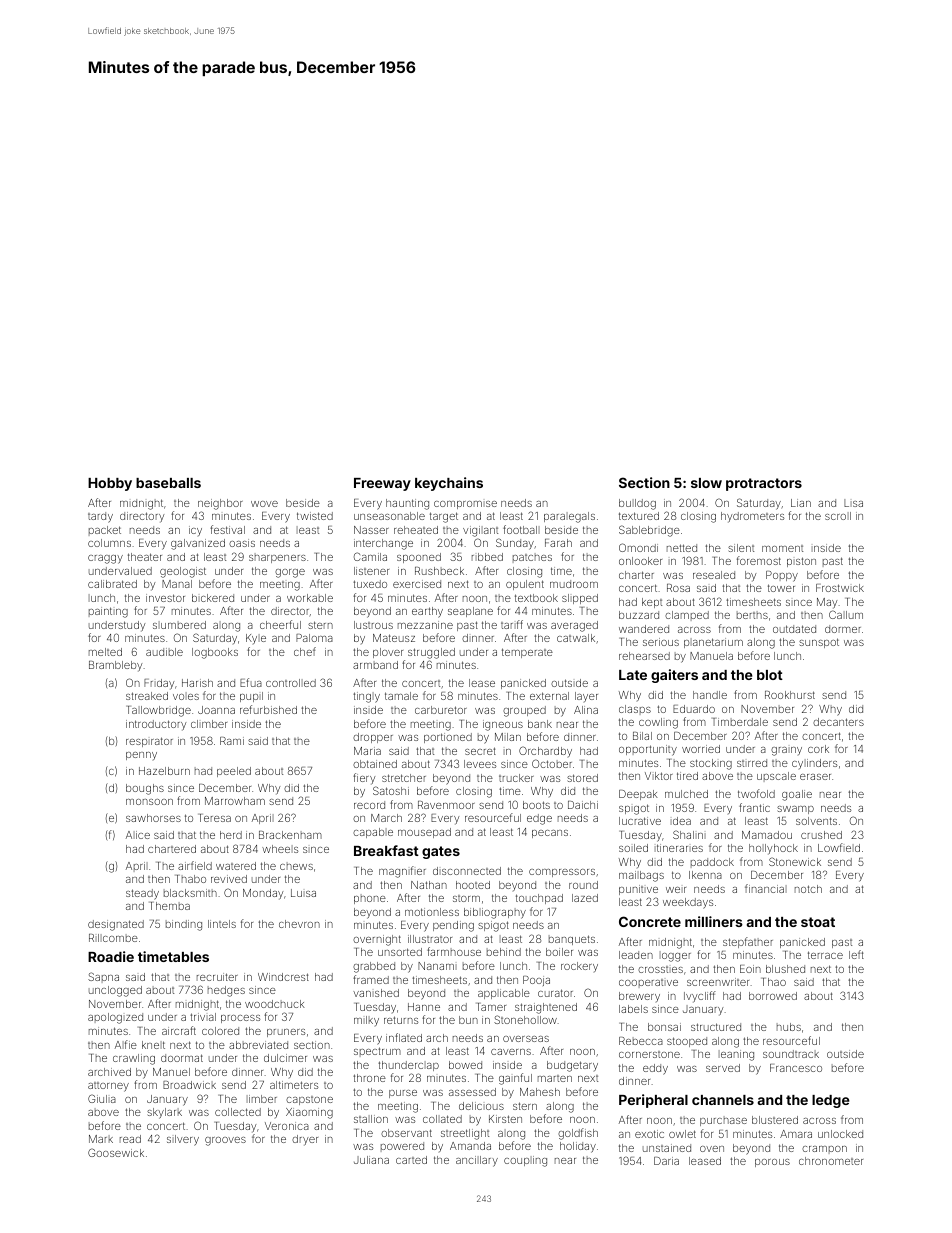  What do you see at coordinates (113, 938) in the screenshot?
I see `Rillcombe` at bounding box center [113, 938].
